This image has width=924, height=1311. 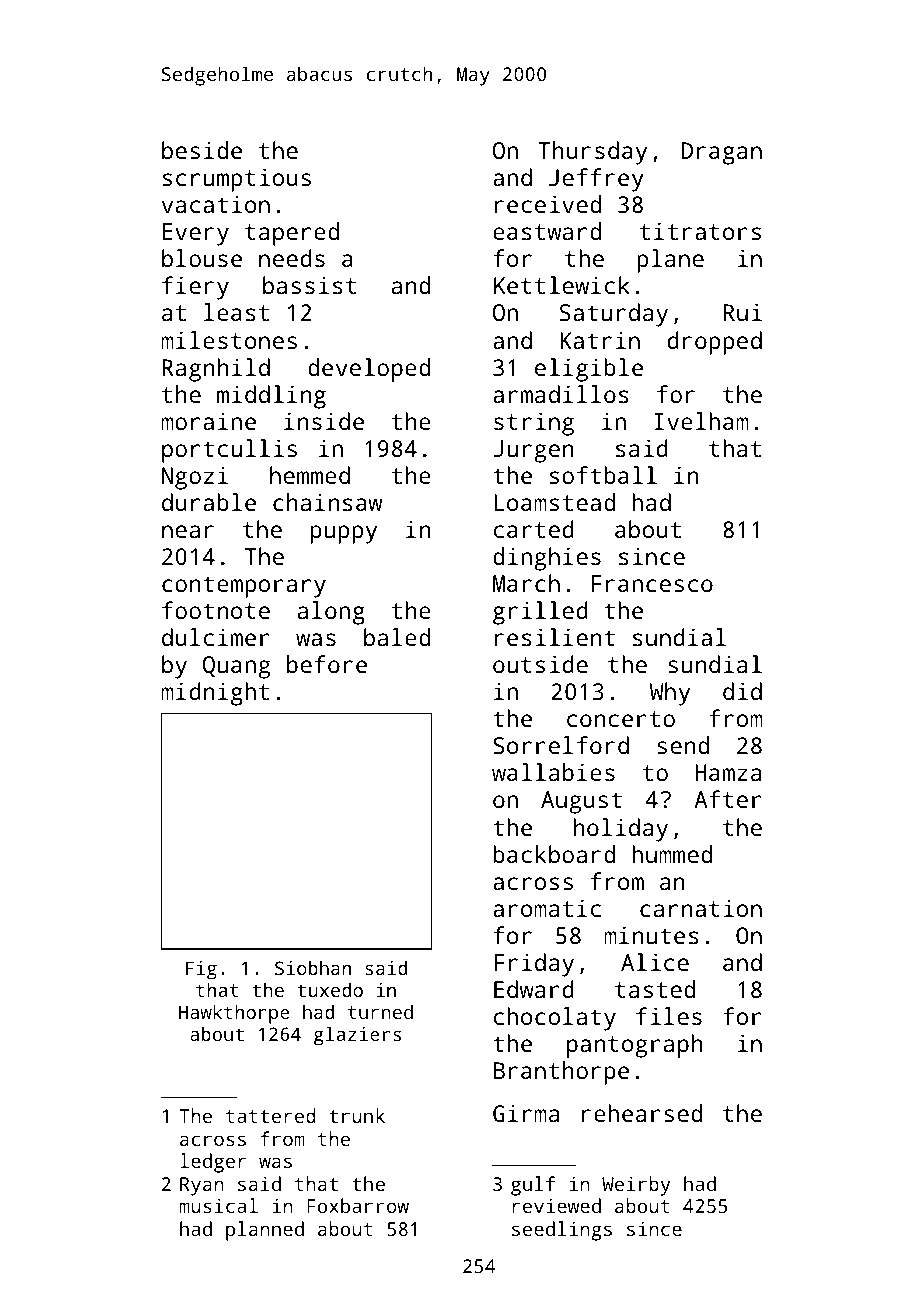 What do you see at coordinates (669, 1016) in the image?
I see `files` at bounding box center [669, 1016].
